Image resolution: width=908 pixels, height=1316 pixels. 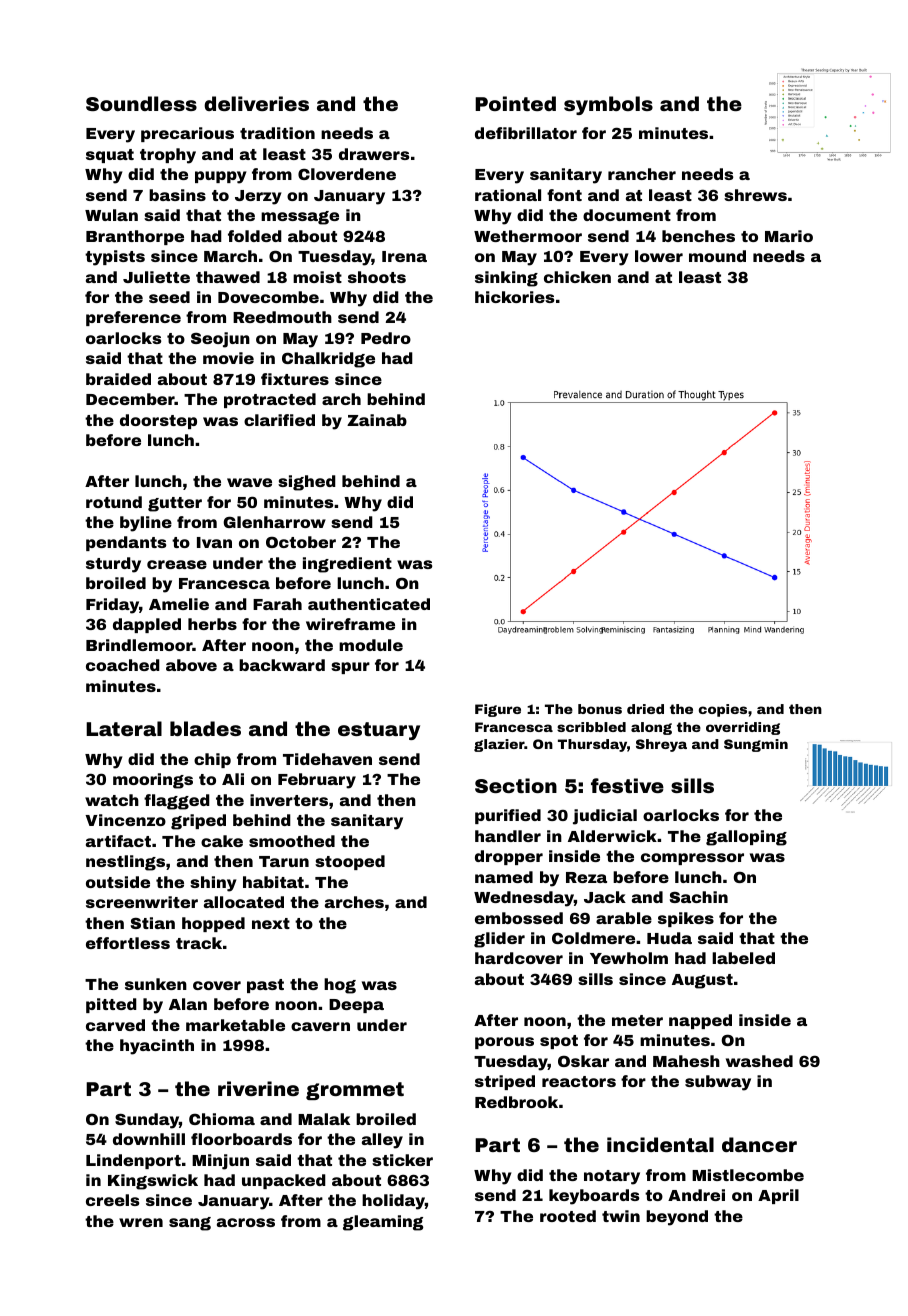 What do you see at coordinates (743, 728) in the screenshot?
I see `overriding` at bounding box center [743, 728].
